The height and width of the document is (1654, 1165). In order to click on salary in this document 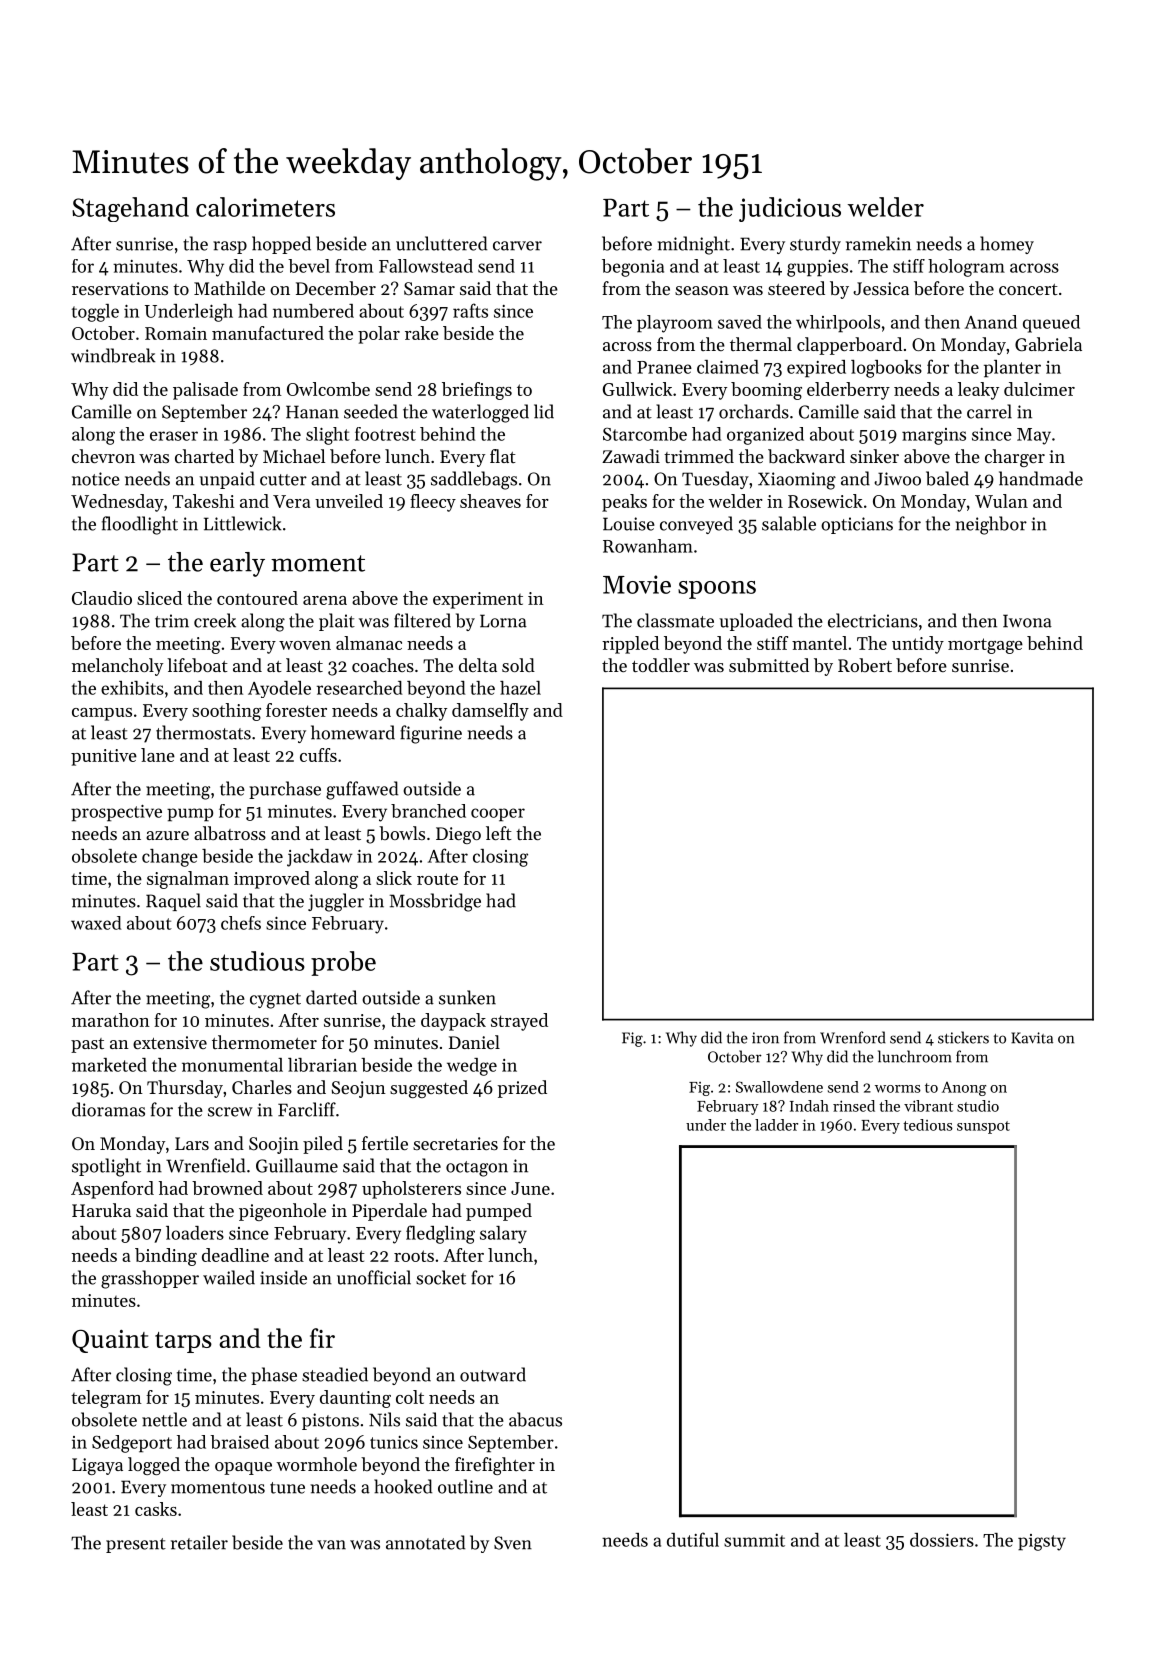, I will do `click(503, 1235)`.
